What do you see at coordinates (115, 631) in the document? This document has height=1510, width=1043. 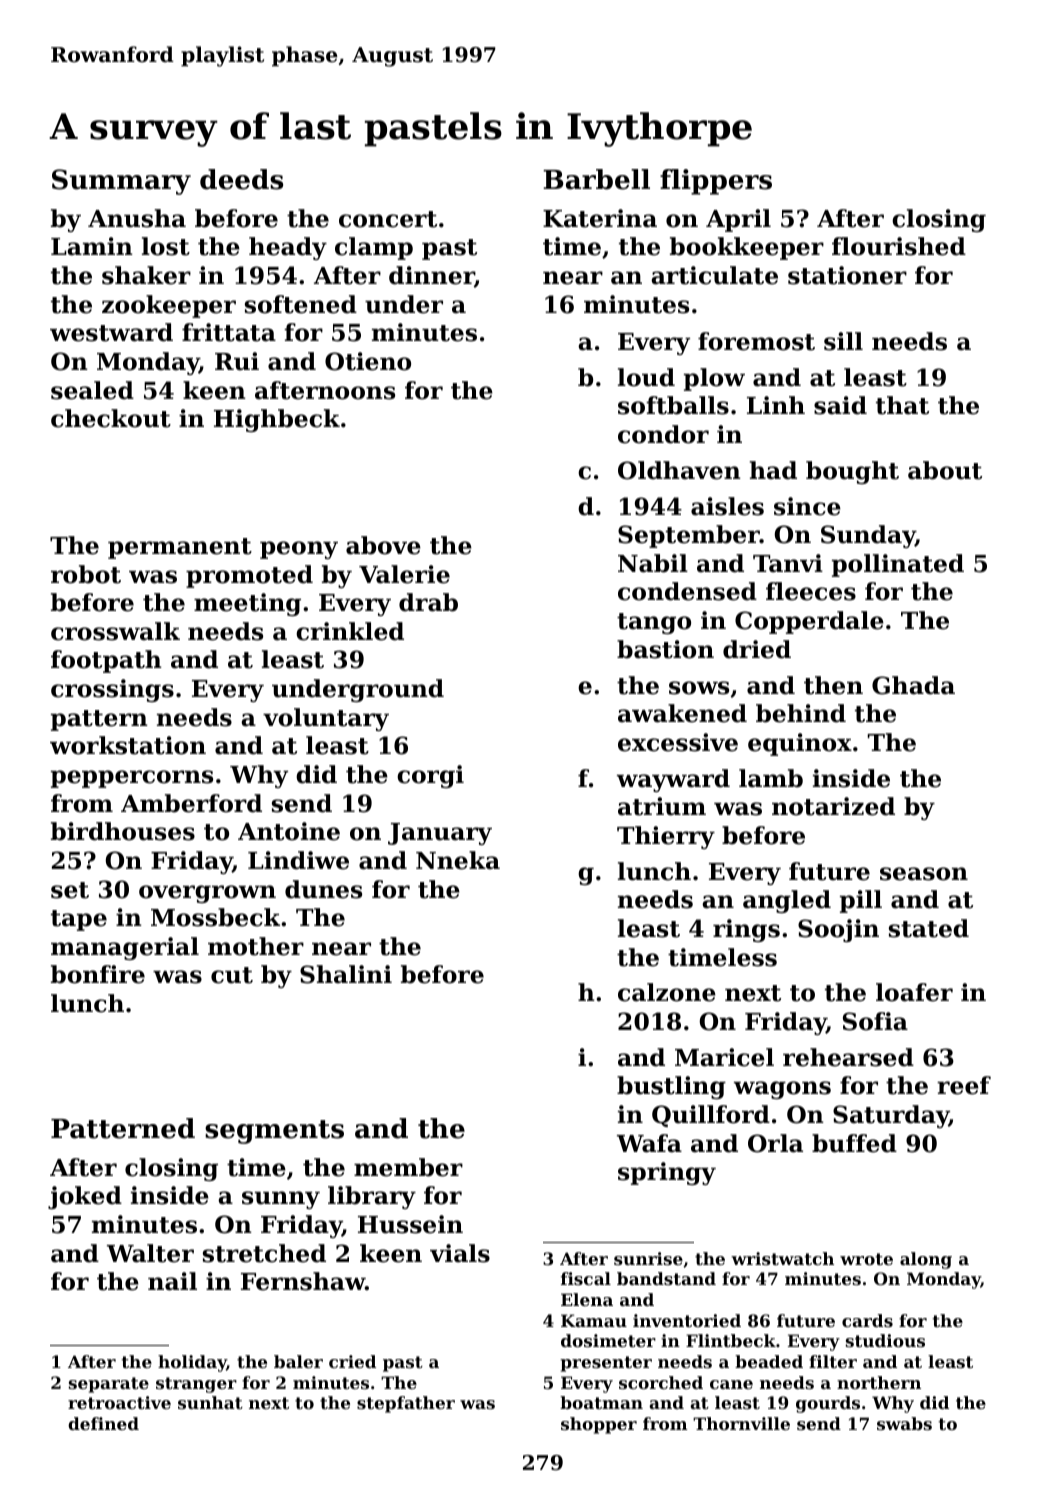 I see `crosswalk` at bounding box center [115, 631].
